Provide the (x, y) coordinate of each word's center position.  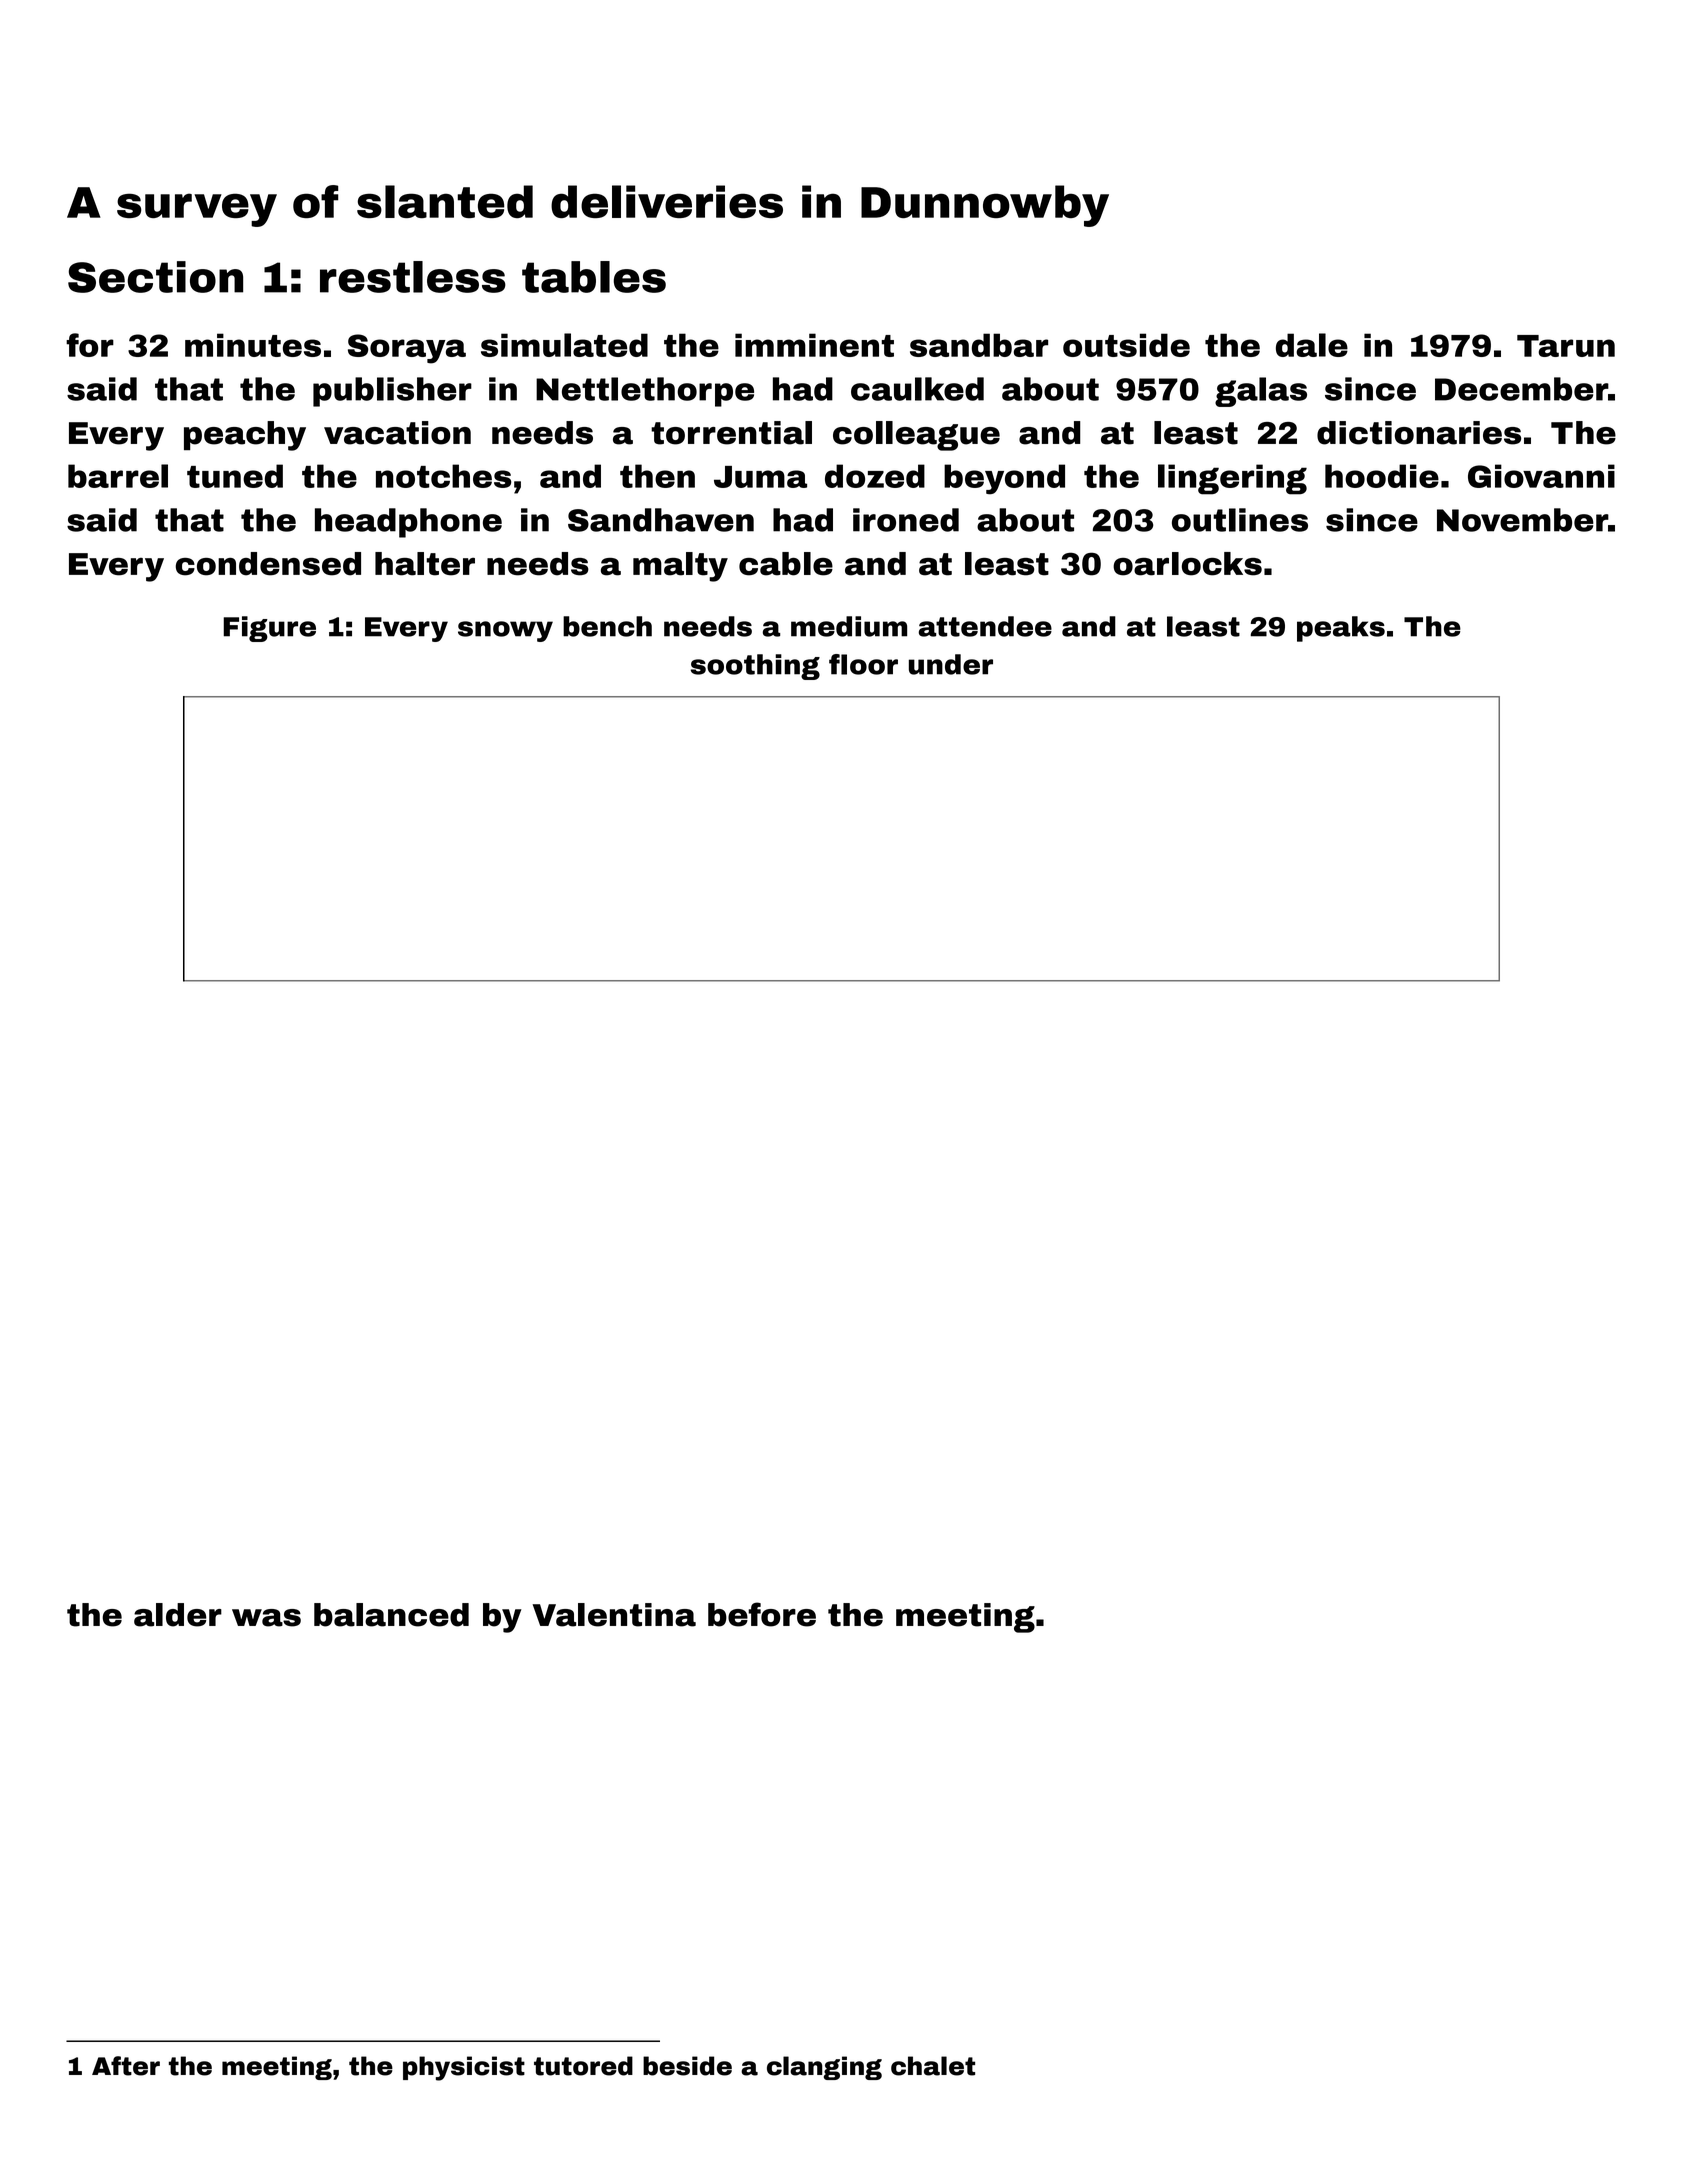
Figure (269, 629)
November (1522, 520)
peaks (1341, 629)
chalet (933, 2066)
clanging (824, 2068)
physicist (464, 2068)
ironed (906, 520)
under (951, 664)
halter (425, 564)
